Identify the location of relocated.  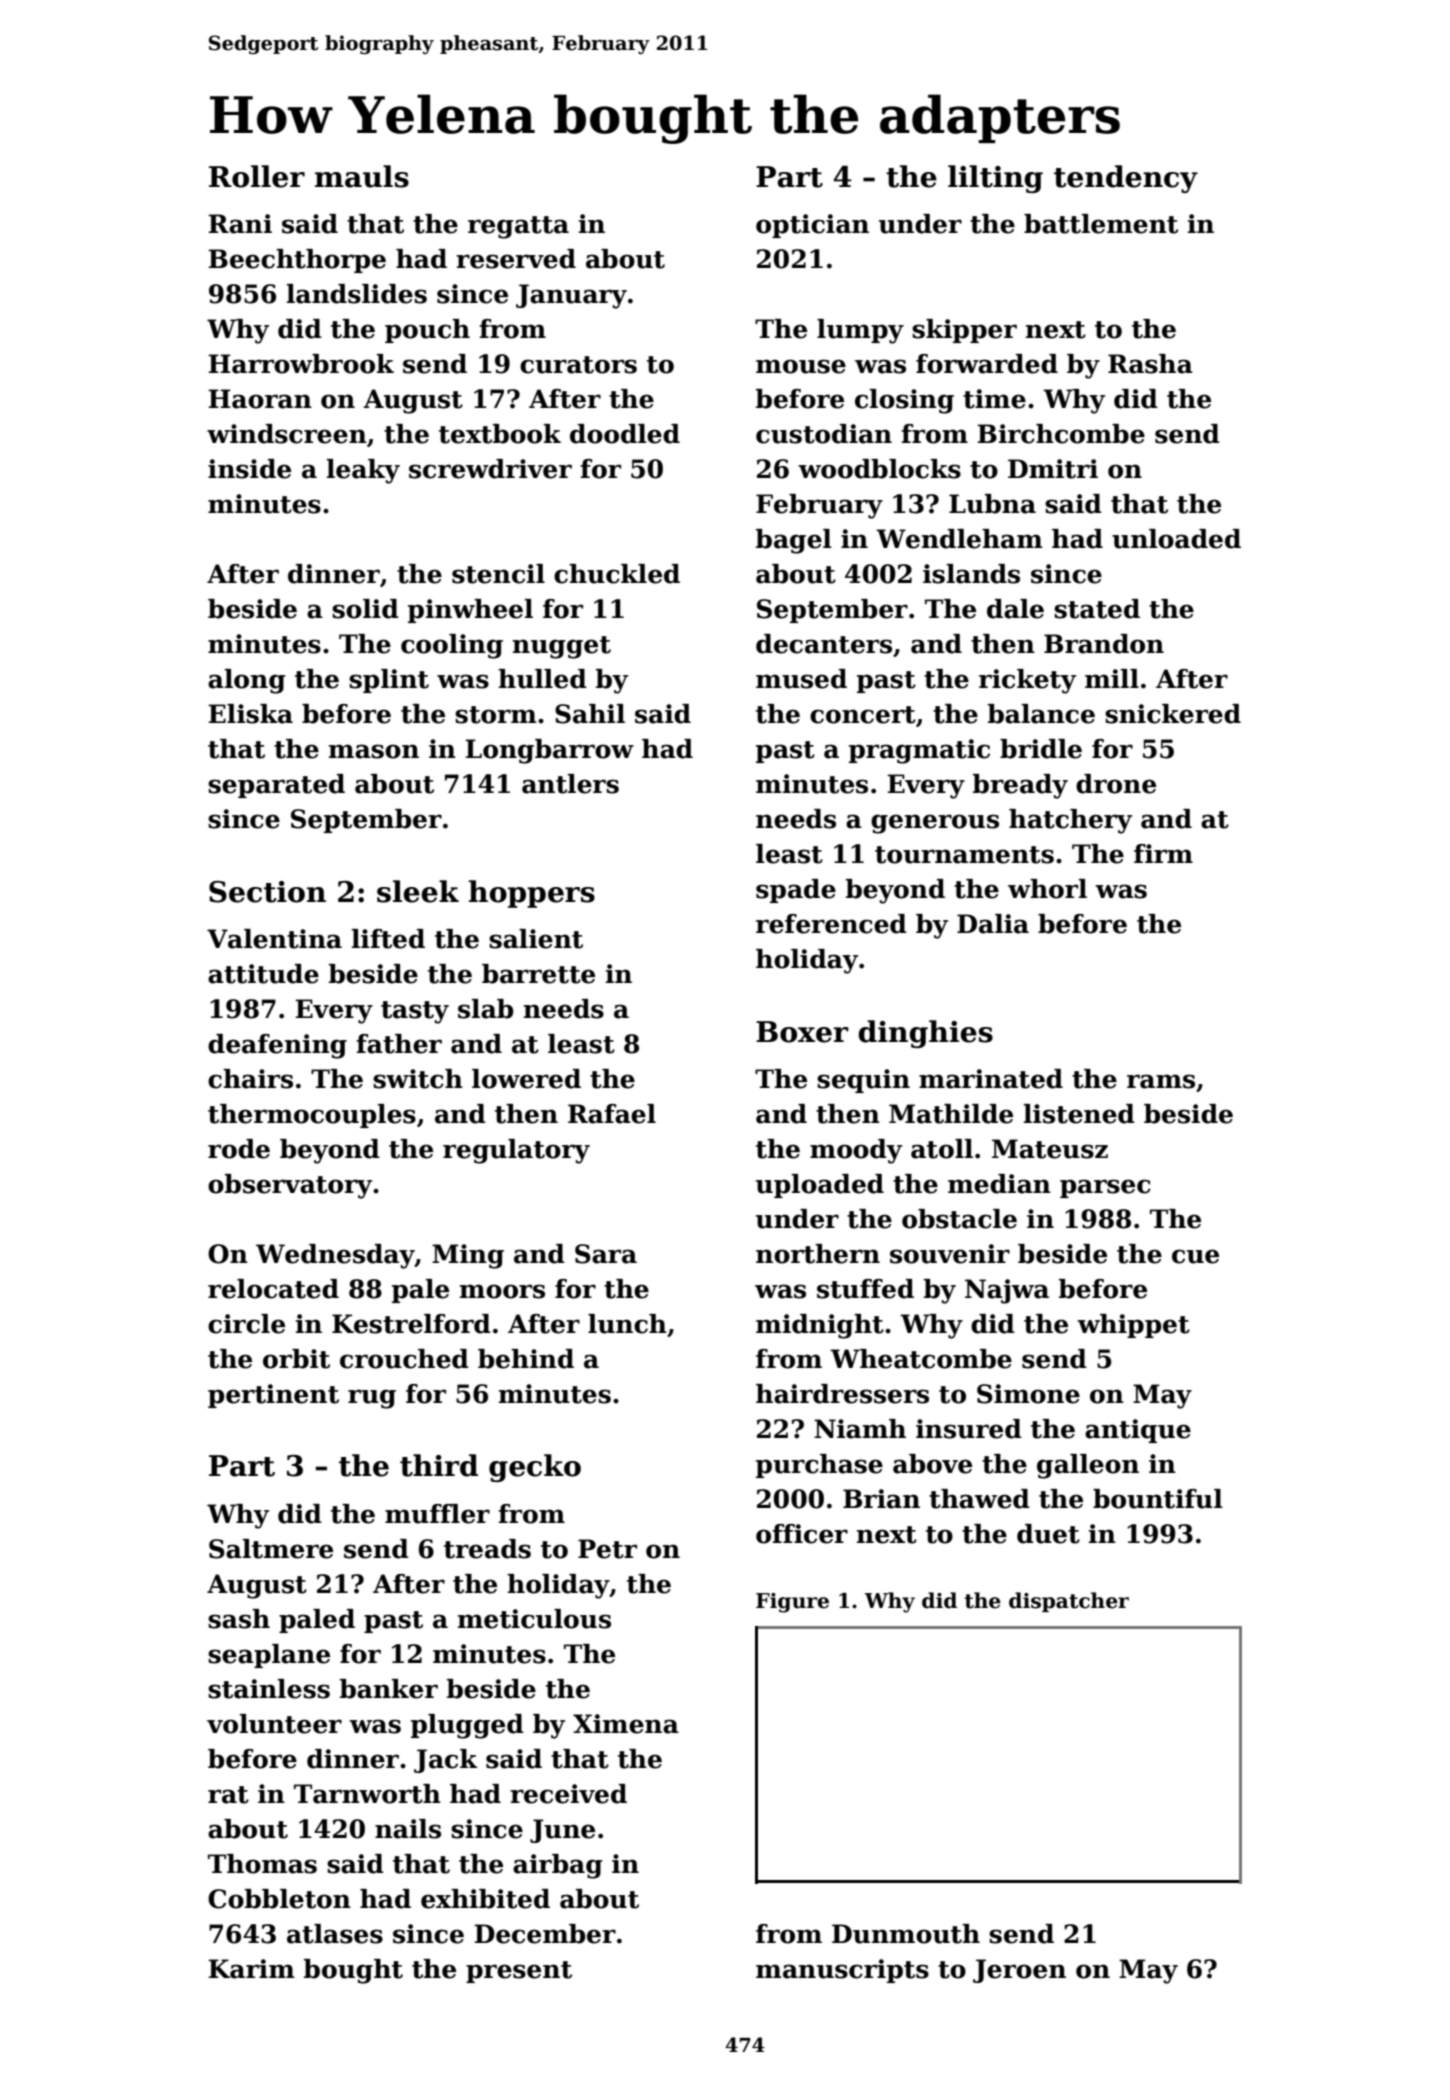
(273, 1289).
